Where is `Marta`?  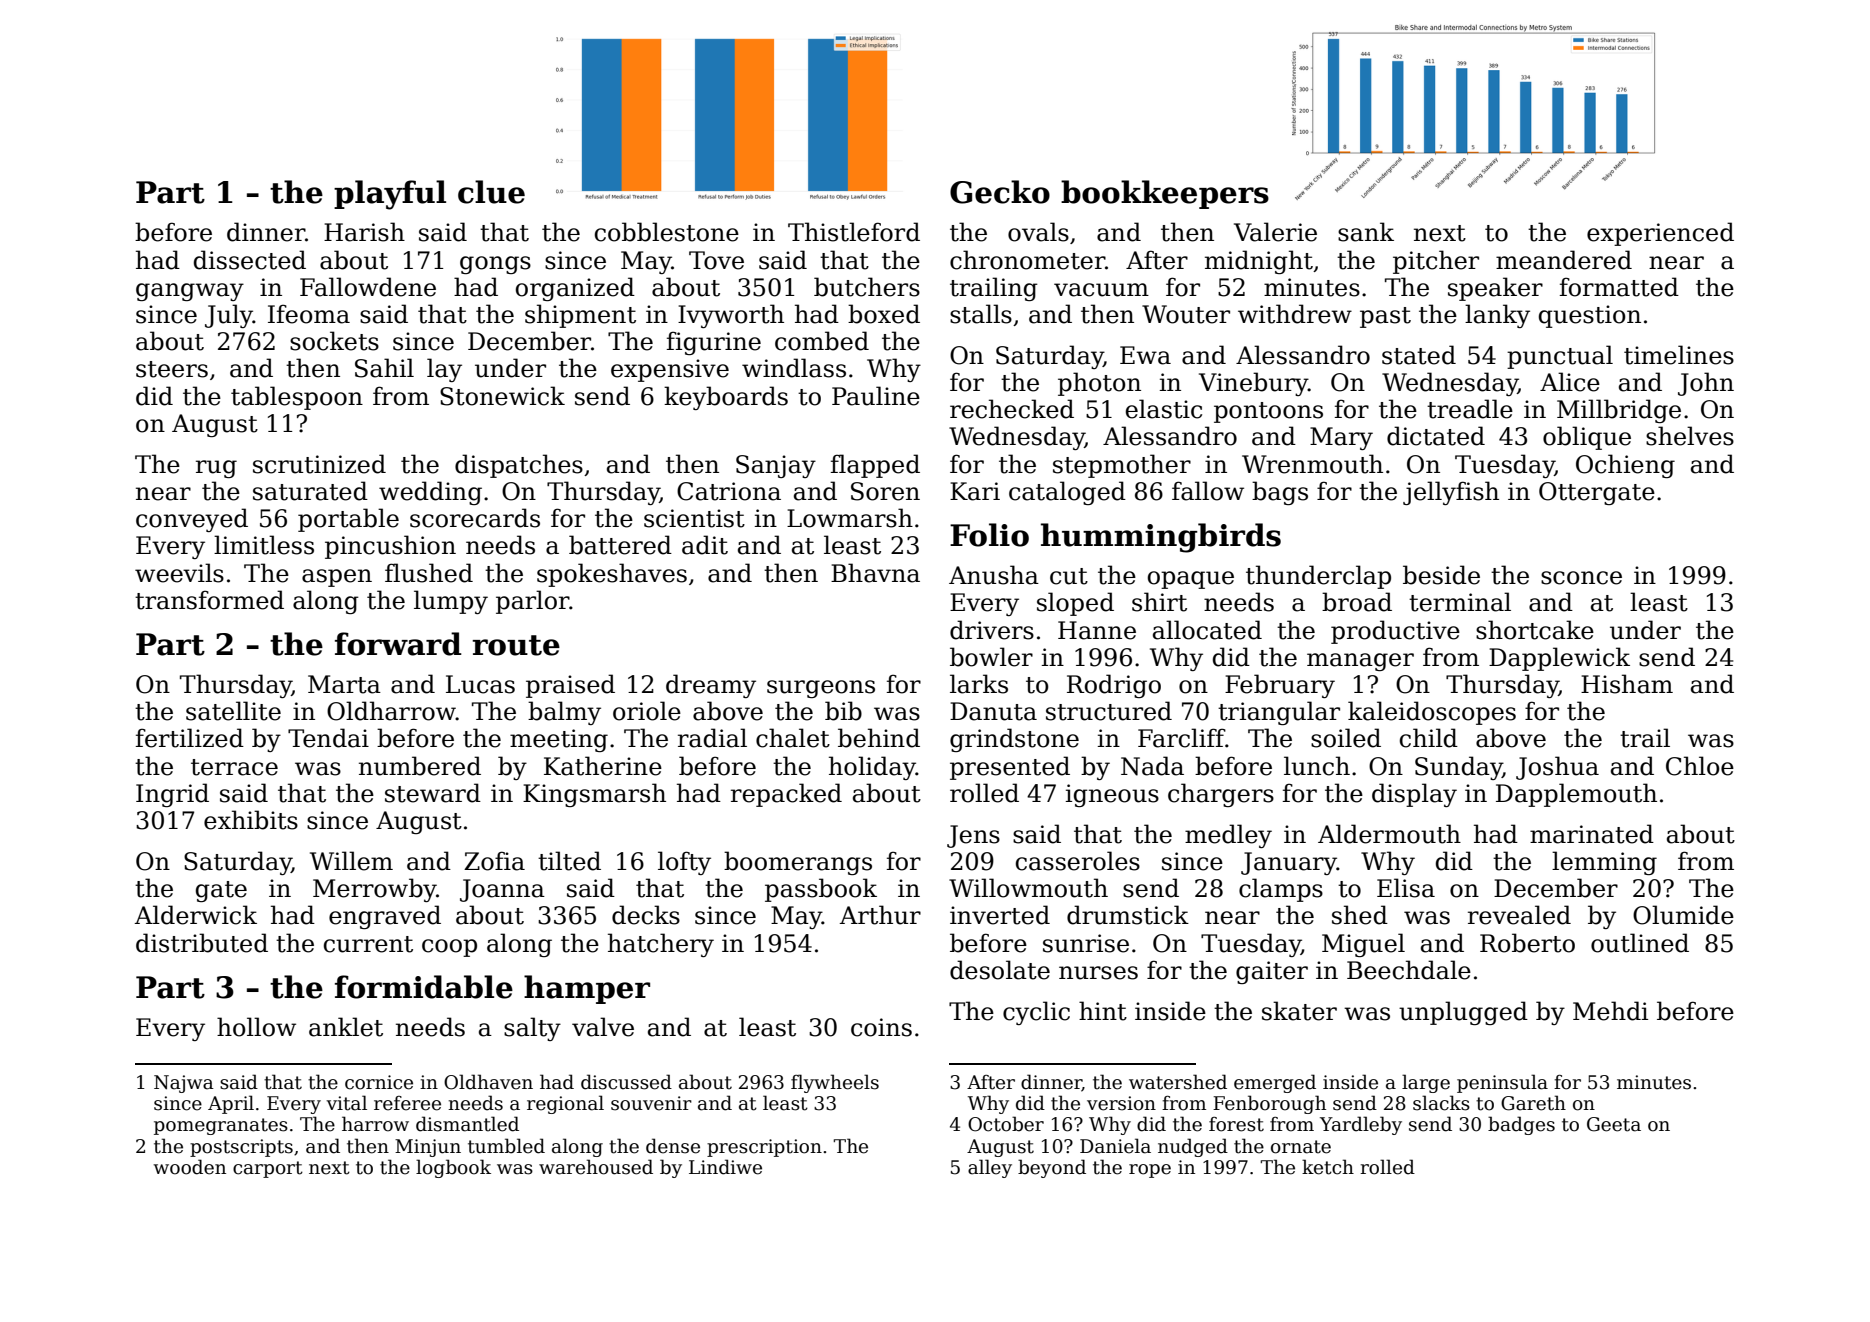
Marta is located at coordinates (344, 684).
